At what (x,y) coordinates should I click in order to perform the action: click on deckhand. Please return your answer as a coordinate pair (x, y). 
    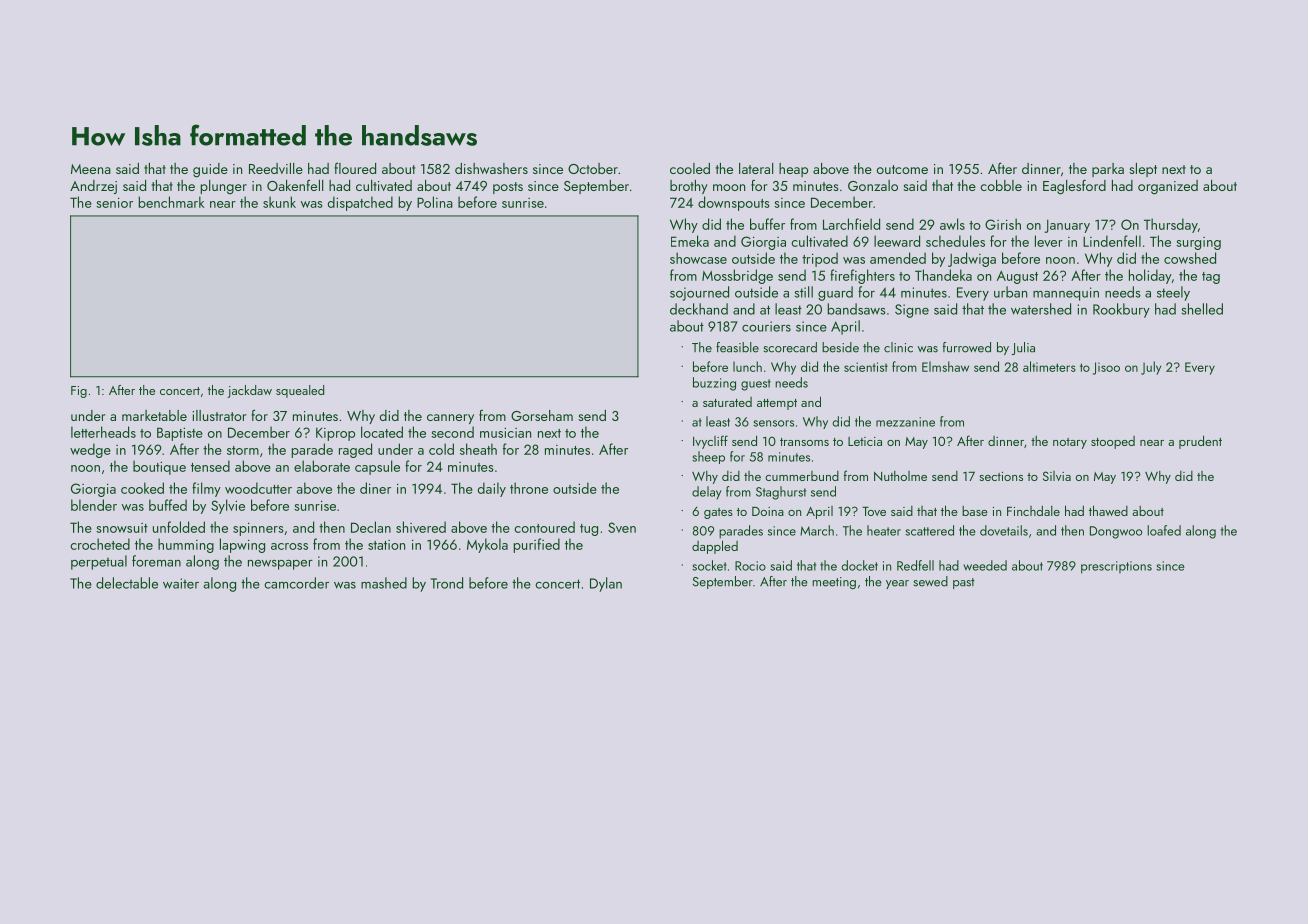
    Looking at the image, I should click on (699, 309).
